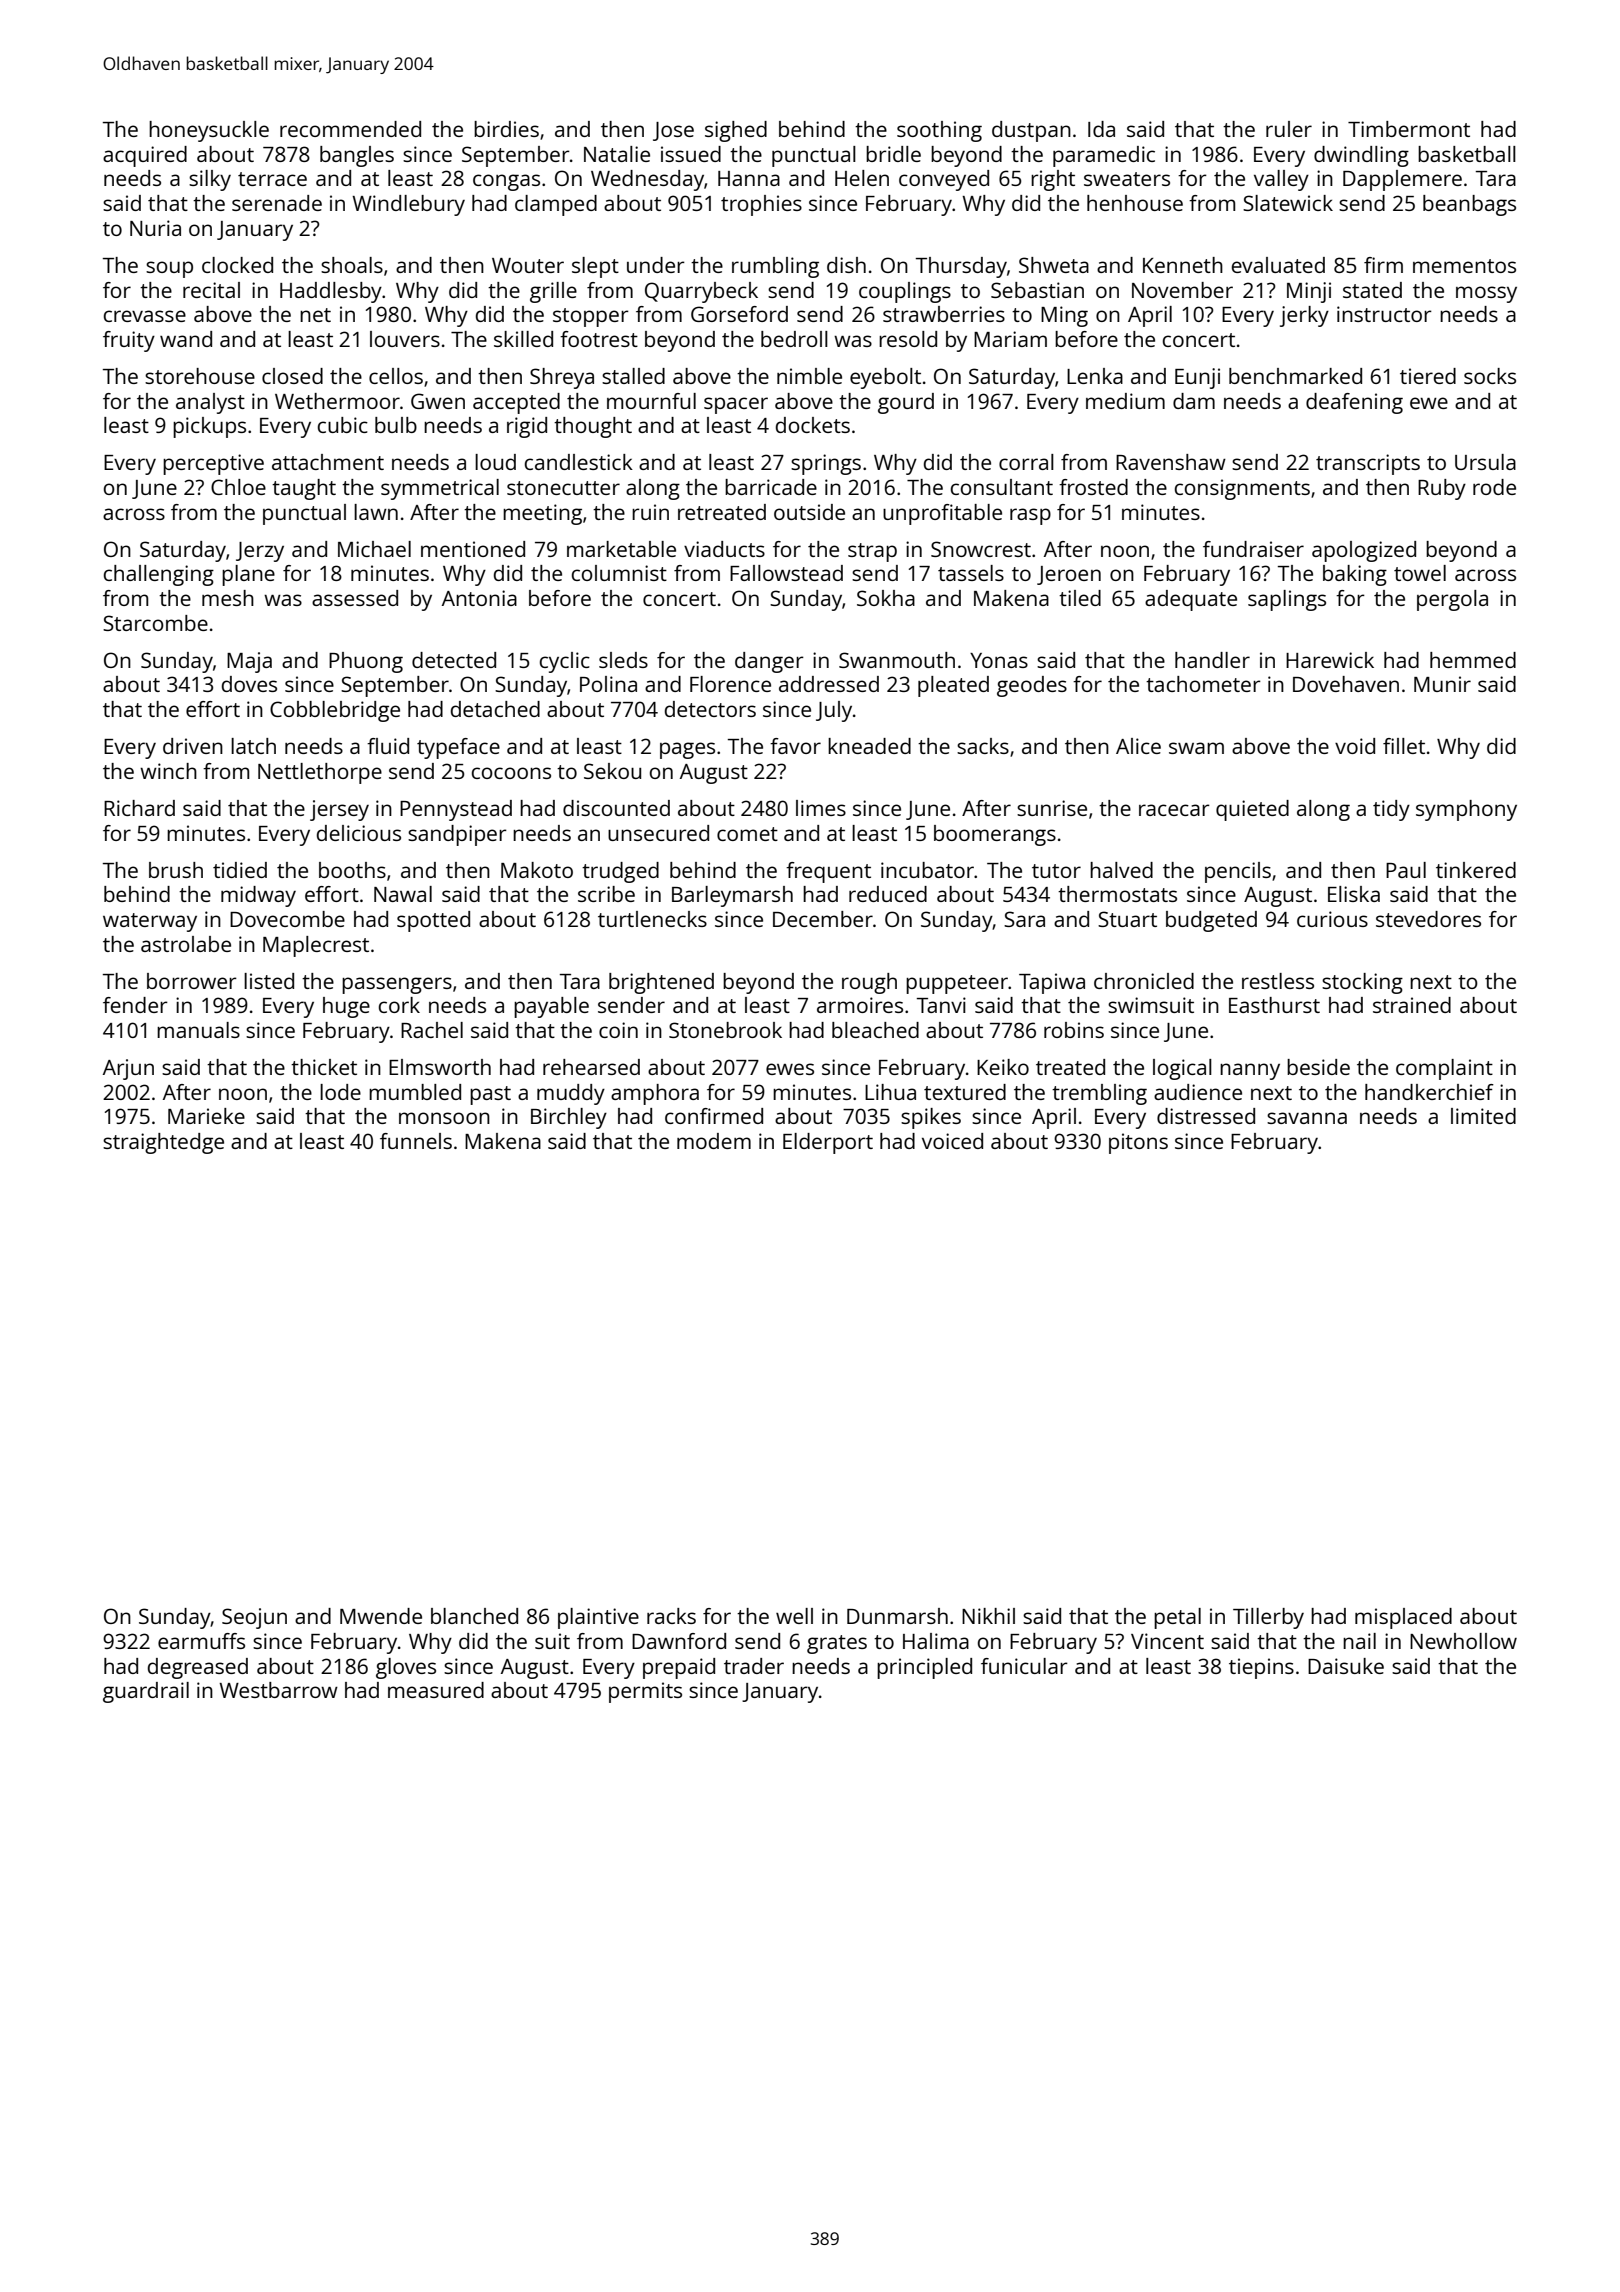  What do you see at coordinates (159, 575) in the image?
I see `challenging` at bounding box center [159, 575].
